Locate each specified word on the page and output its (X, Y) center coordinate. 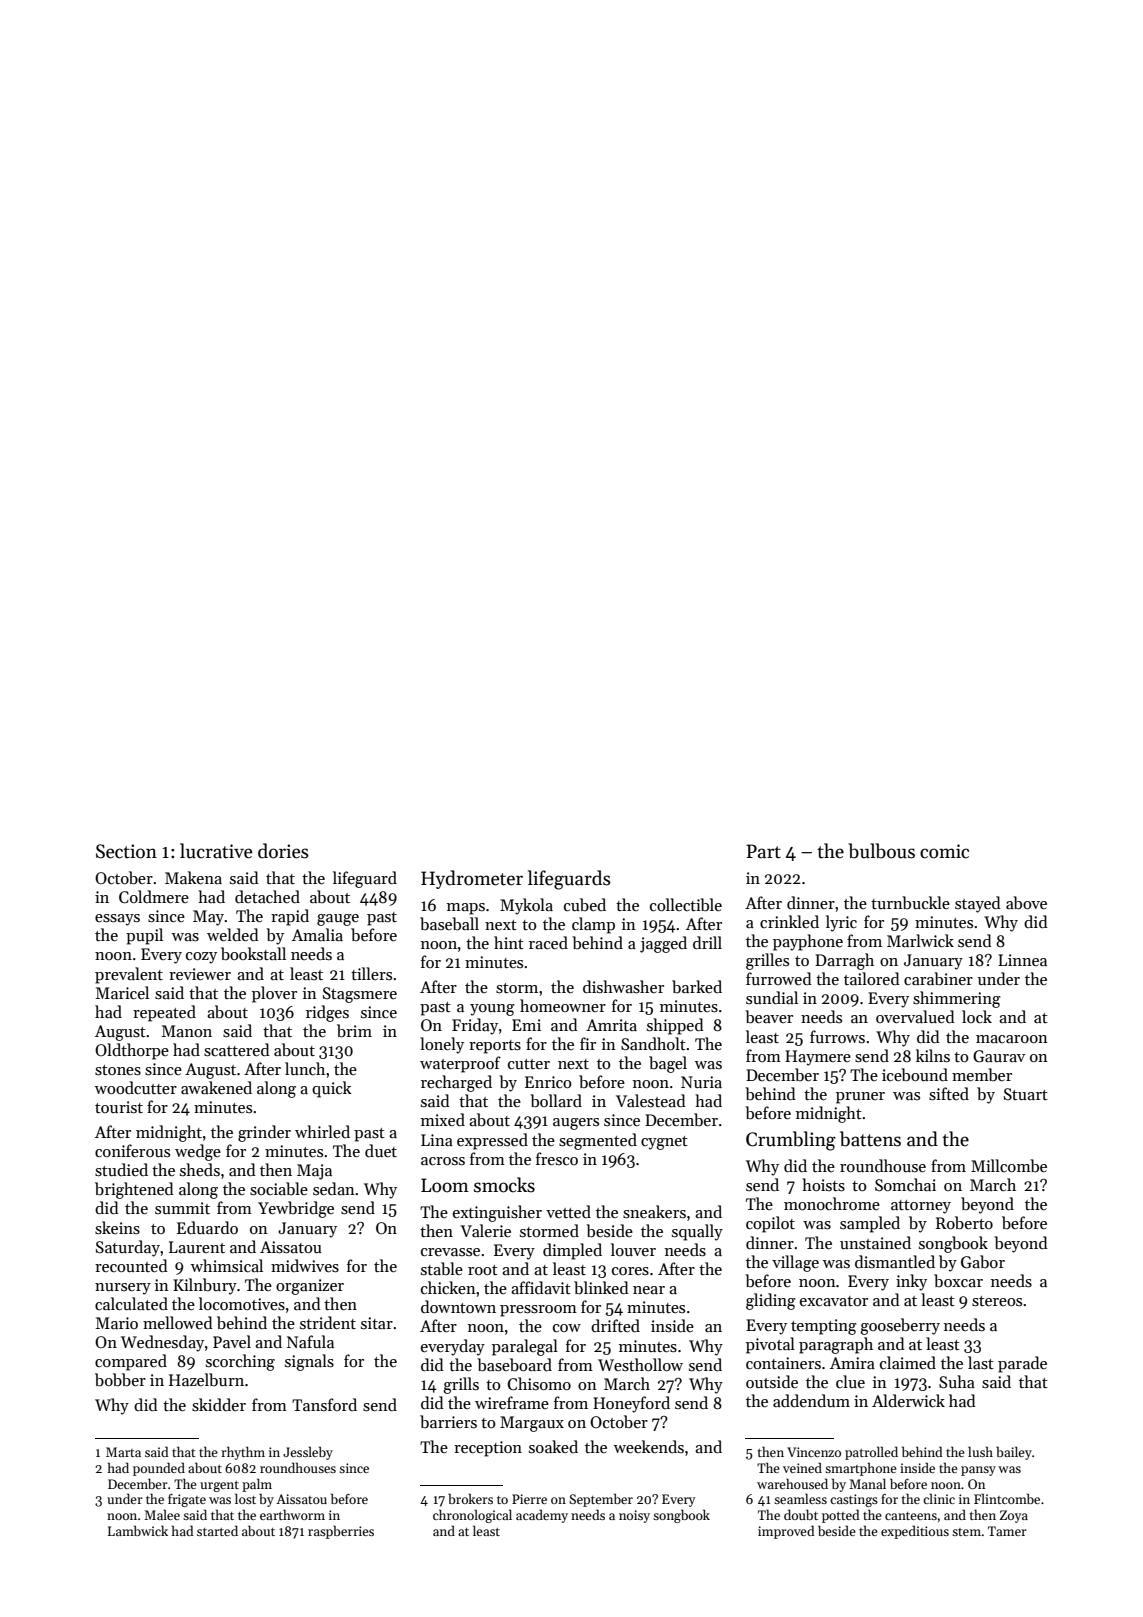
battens (870, 1139)
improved (786, 1532)
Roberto (964, 1222)
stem (966, 1532)
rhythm (243, 1453)
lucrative (216, 851)
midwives (305, 1266)
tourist (119, 1107)
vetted (568, 1211)
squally (697, 1232)
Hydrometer (472, 879)
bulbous (881, 851)
